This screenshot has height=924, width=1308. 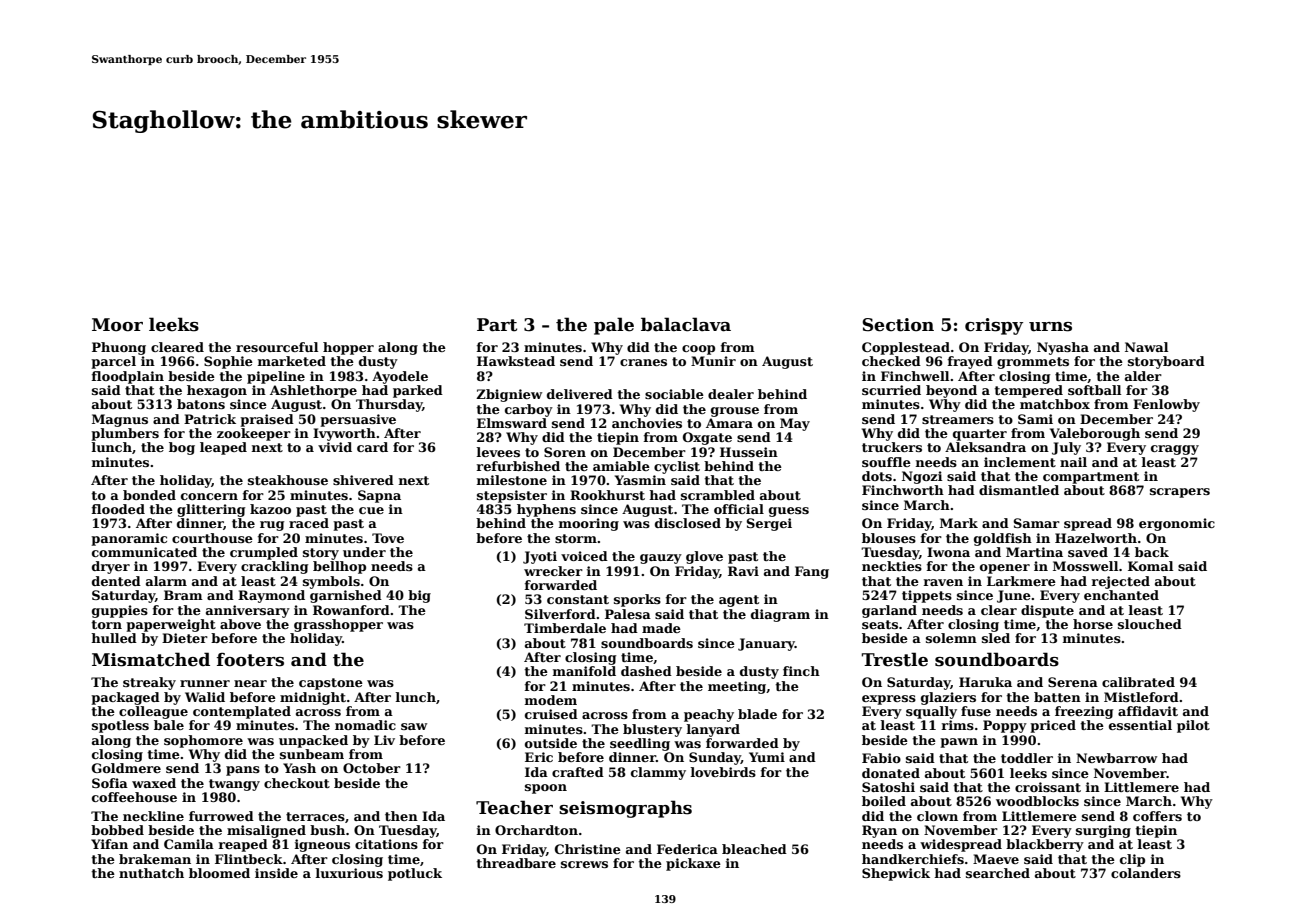 What do you see at coordinates (1034, 552) in the screenshot?
I see `Martina` at bounding box center [1034, 552].
